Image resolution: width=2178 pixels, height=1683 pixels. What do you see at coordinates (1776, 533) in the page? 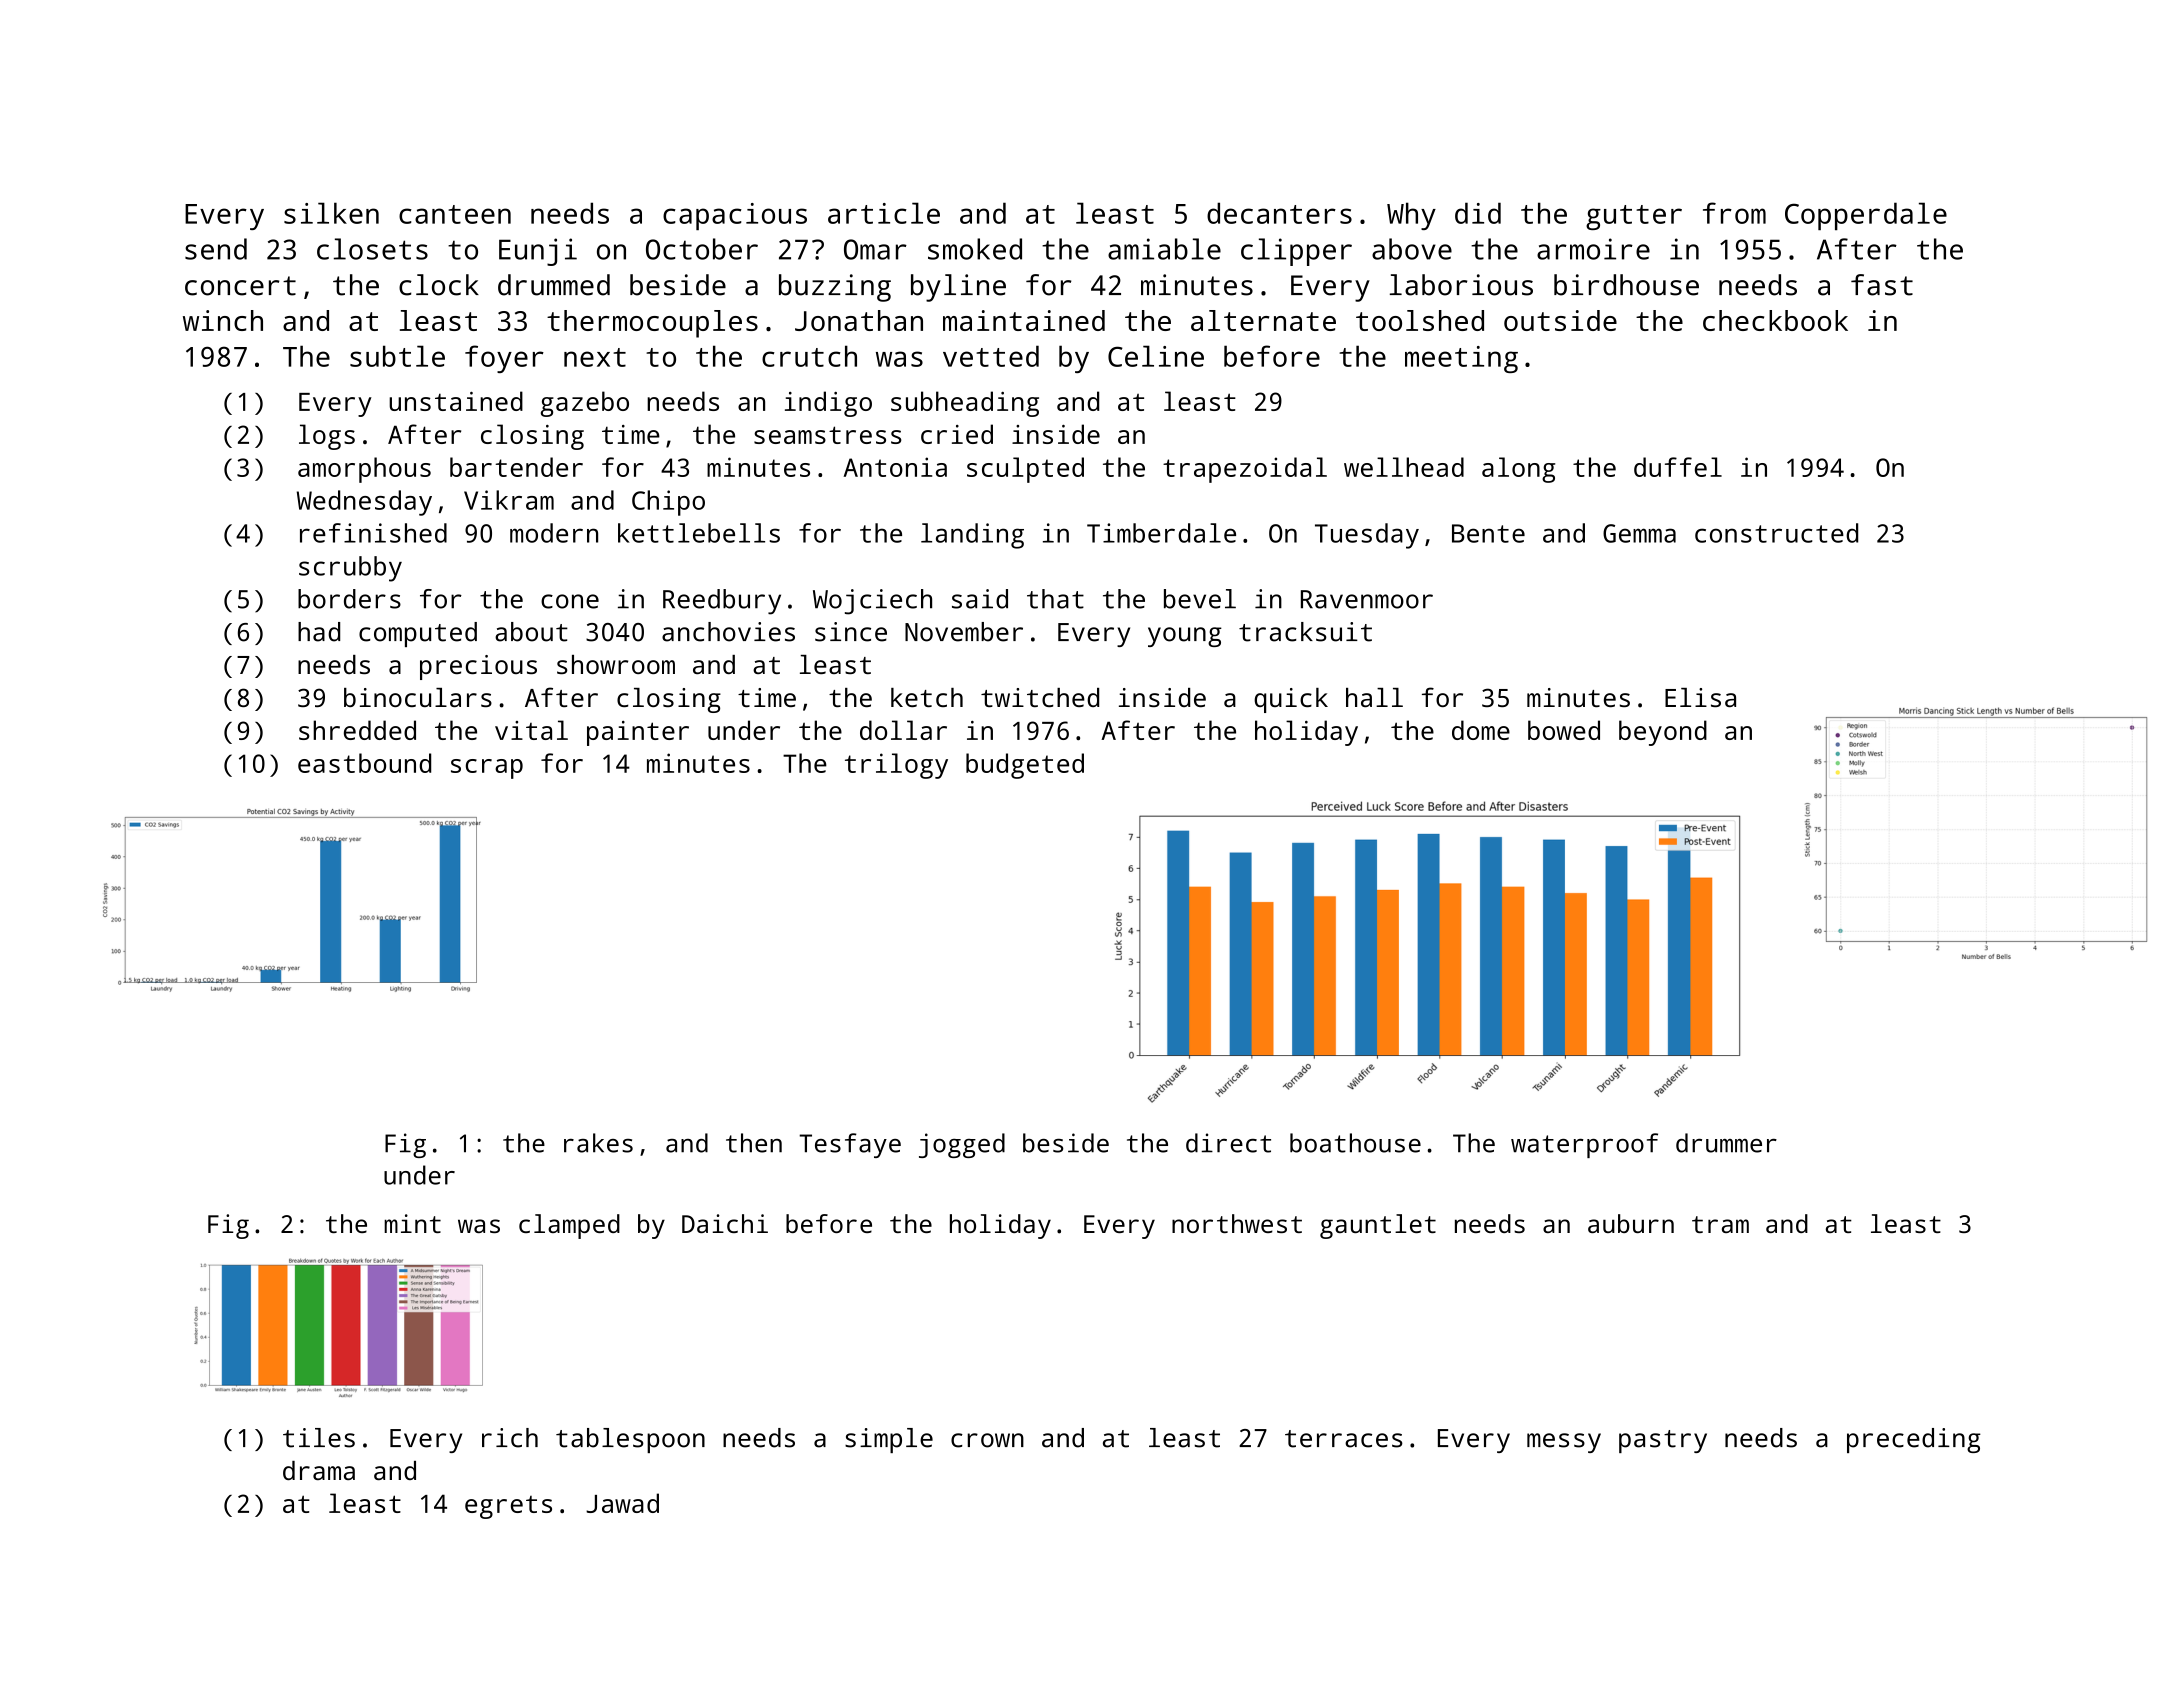
I see `constructed` at bounding box center [1776, 533].
